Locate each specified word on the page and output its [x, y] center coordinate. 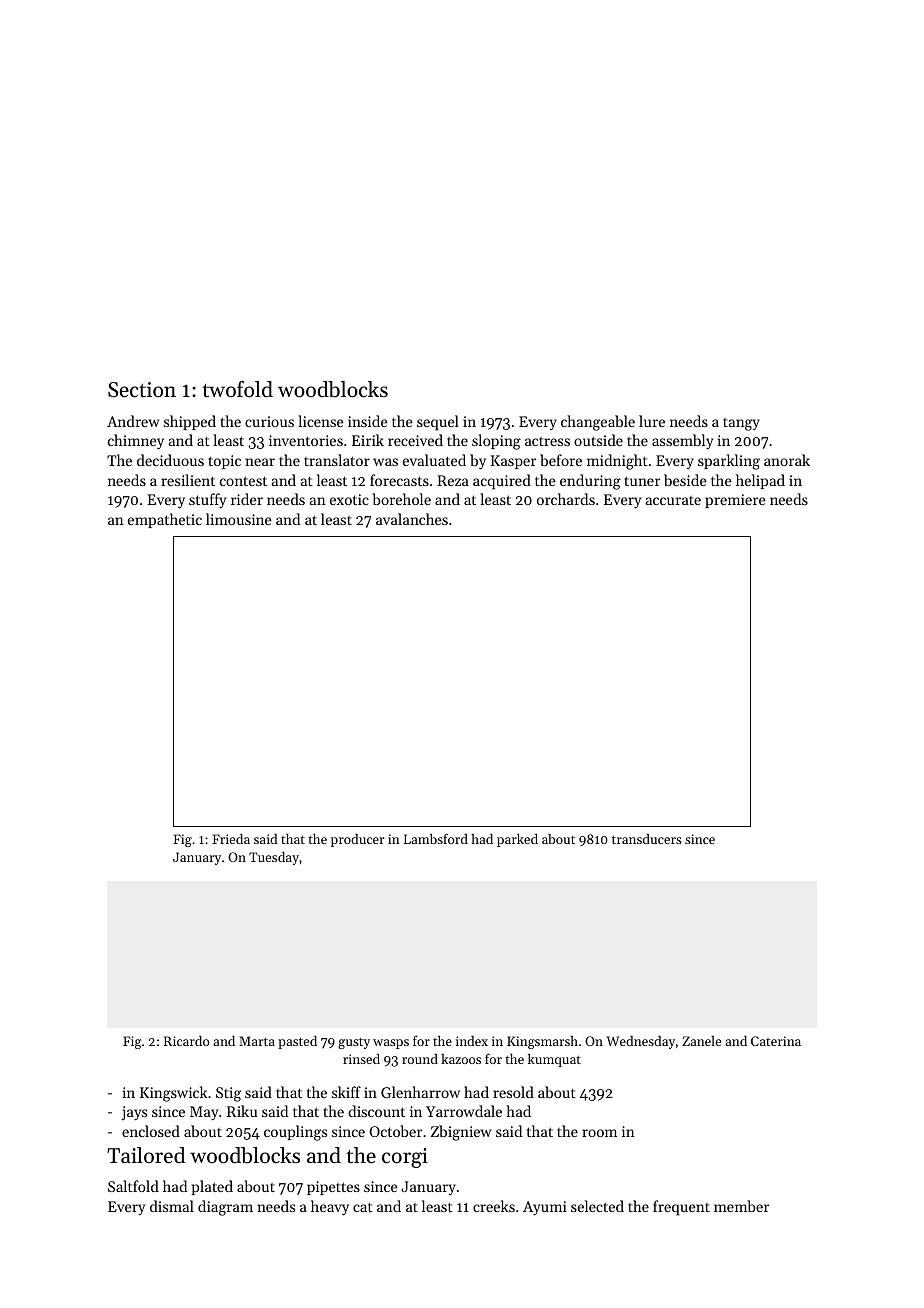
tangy [741, 424]
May [204, 1113]
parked [517, 840]
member [741, 1206]
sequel [438, 423]
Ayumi [545, 1208]
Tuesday [274, 858]
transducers [647, 839]
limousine [239, 519]
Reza [453, 480]
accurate [673, 500]
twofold [238, 389]
